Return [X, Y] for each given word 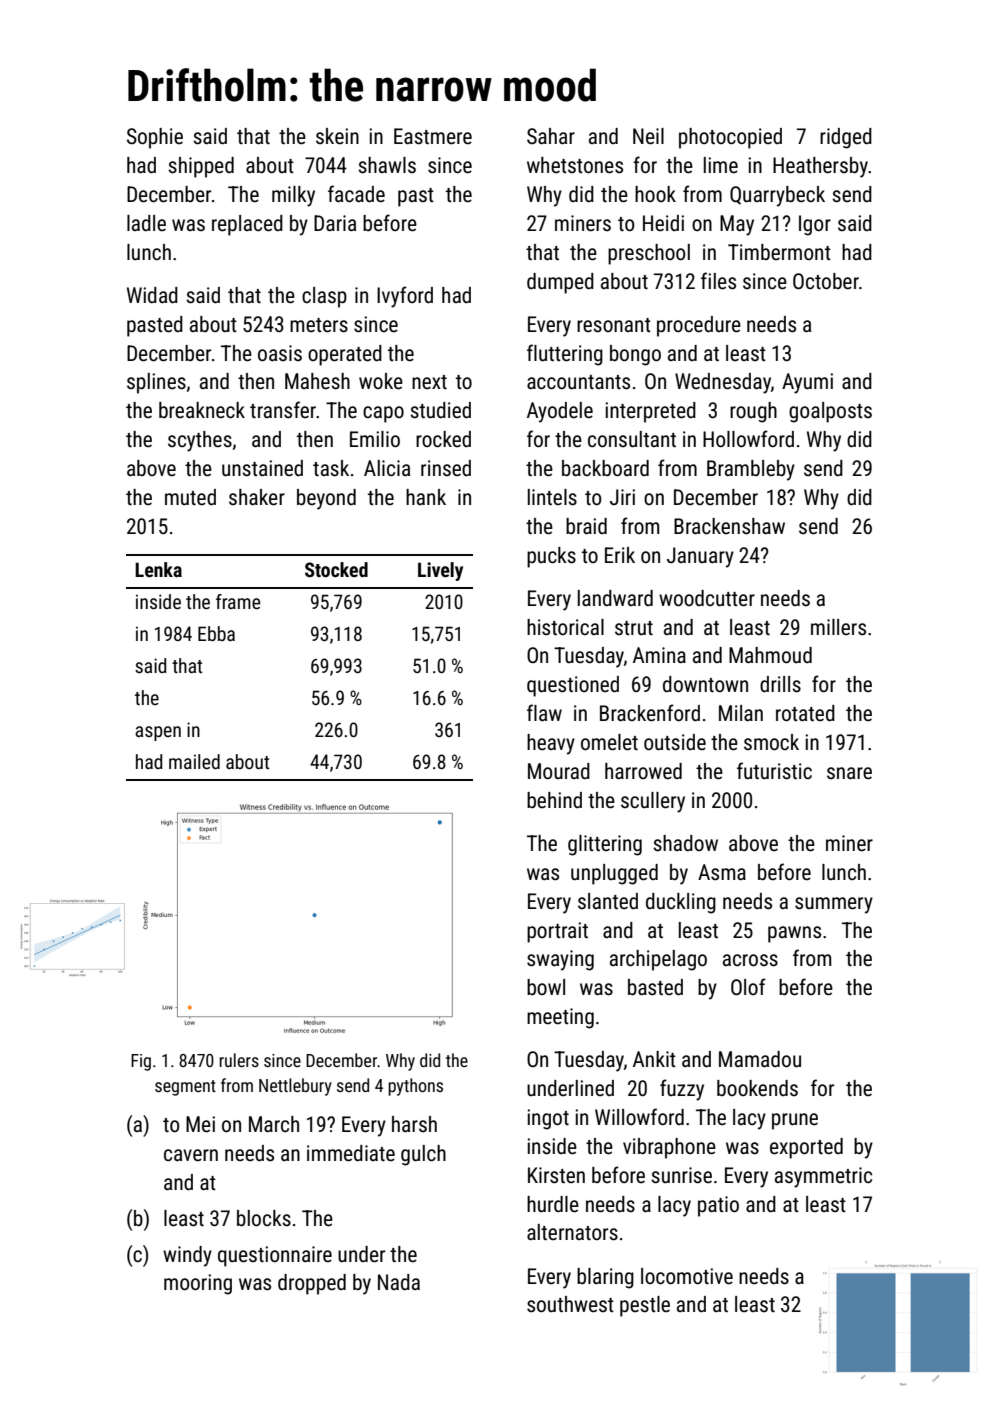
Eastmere [433, 136]
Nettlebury [295, 1087]
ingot [548, 1119]
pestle [645, 1306]
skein [337, 136]
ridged [846, 138]
